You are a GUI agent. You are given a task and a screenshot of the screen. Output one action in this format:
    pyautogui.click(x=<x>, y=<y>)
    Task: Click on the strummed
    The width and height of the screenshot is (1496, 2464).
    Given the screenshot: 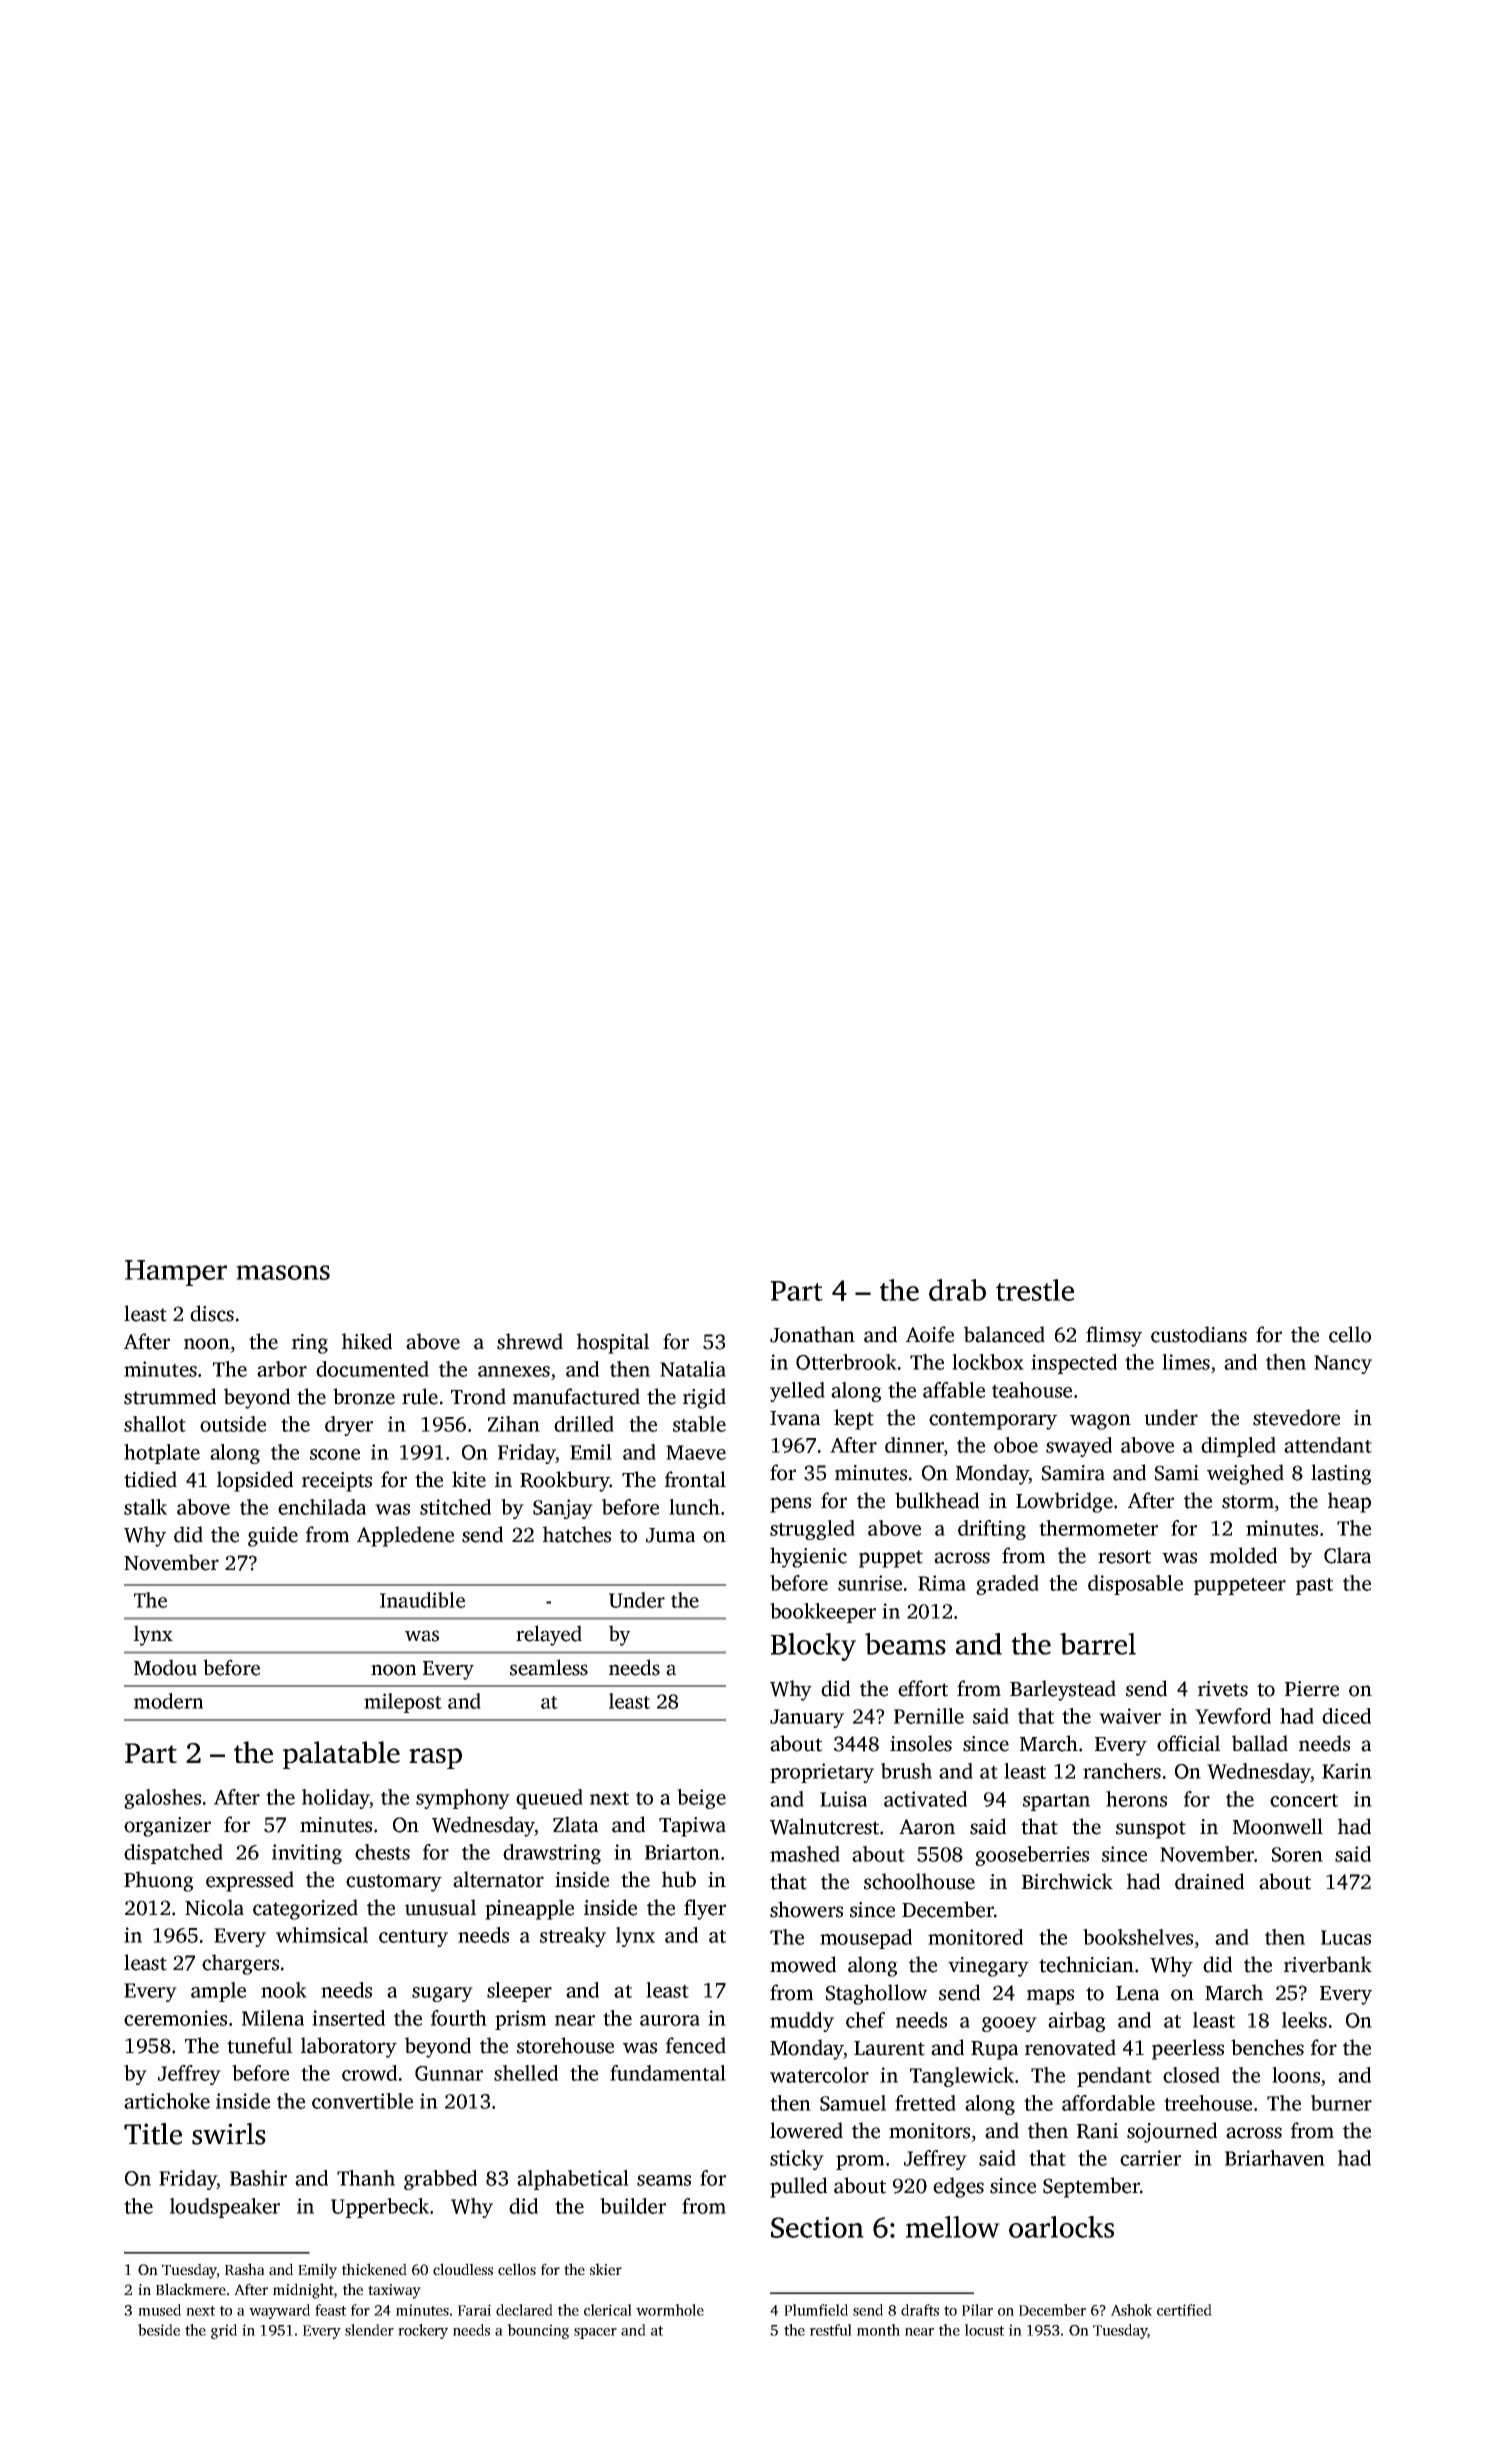 What is the action you would take?
    pyautogui.click(x=170, y=1396)
